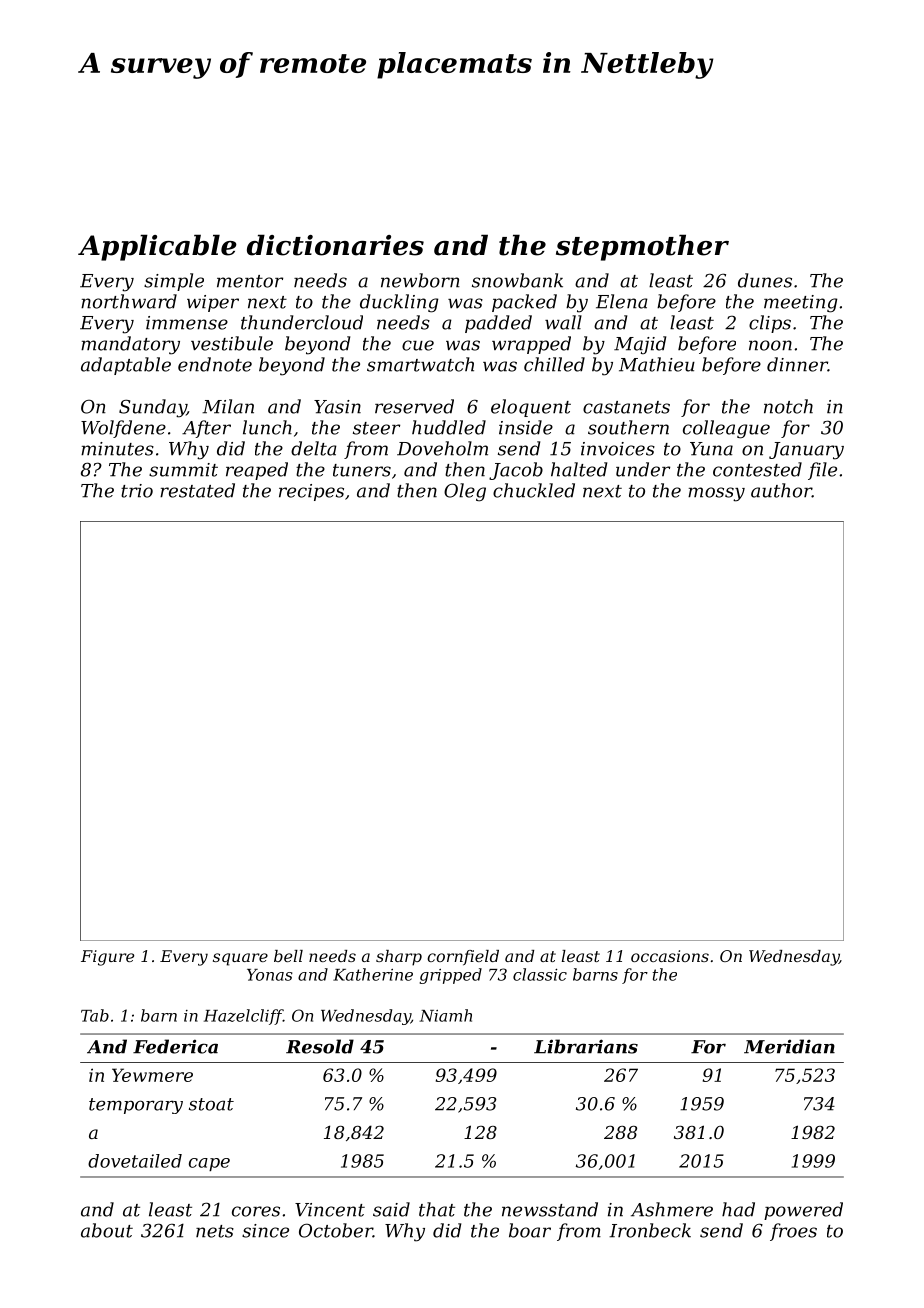 Image resolution: width=924 pixels, height=1308 pixels. What do you see at coordinates (463, 957) in the document?
I see `cornfield` at bounding box center [463, 957].
